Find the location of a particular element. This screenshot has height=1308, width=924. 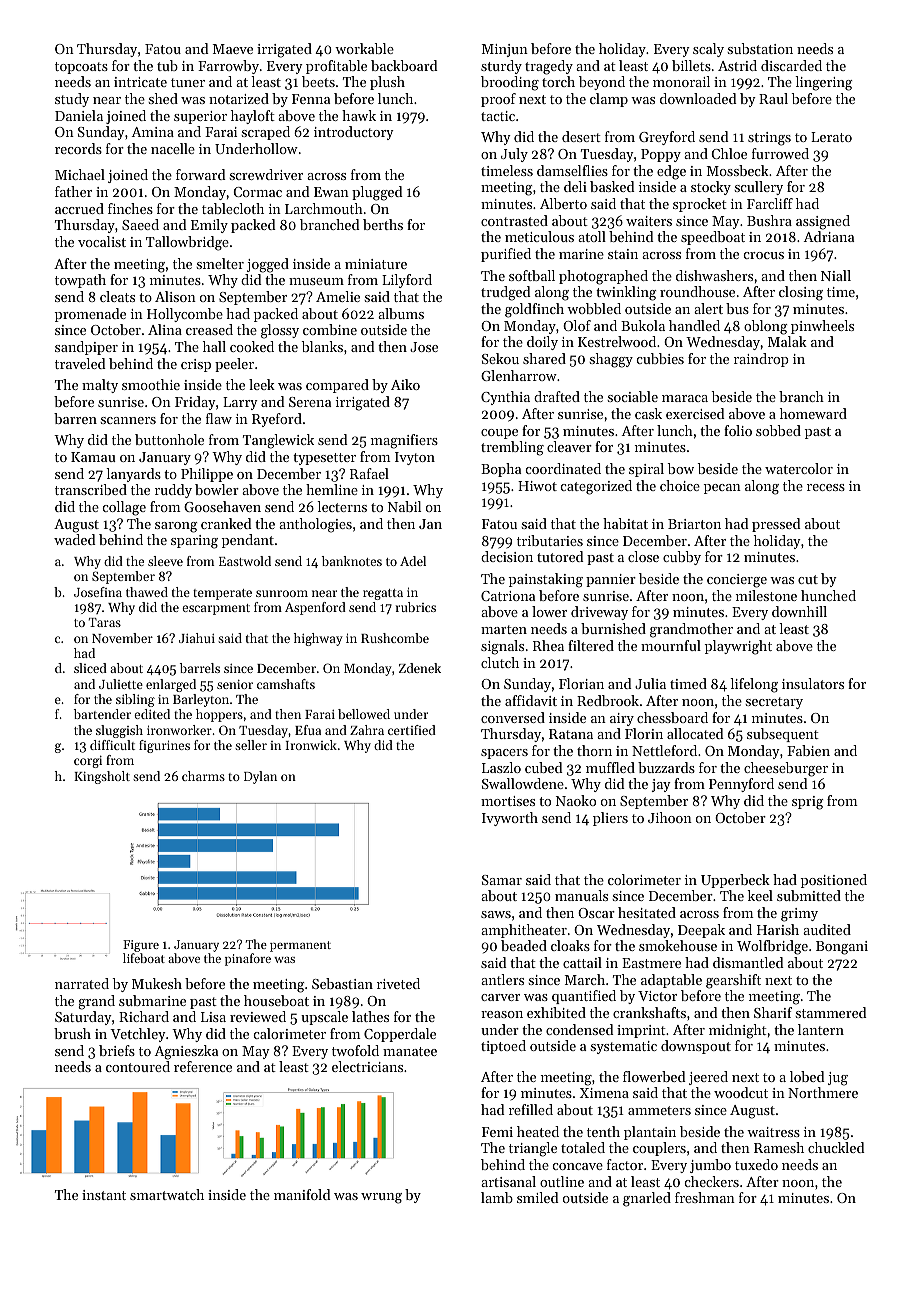

pressed is located at coordinates (776, 525).
